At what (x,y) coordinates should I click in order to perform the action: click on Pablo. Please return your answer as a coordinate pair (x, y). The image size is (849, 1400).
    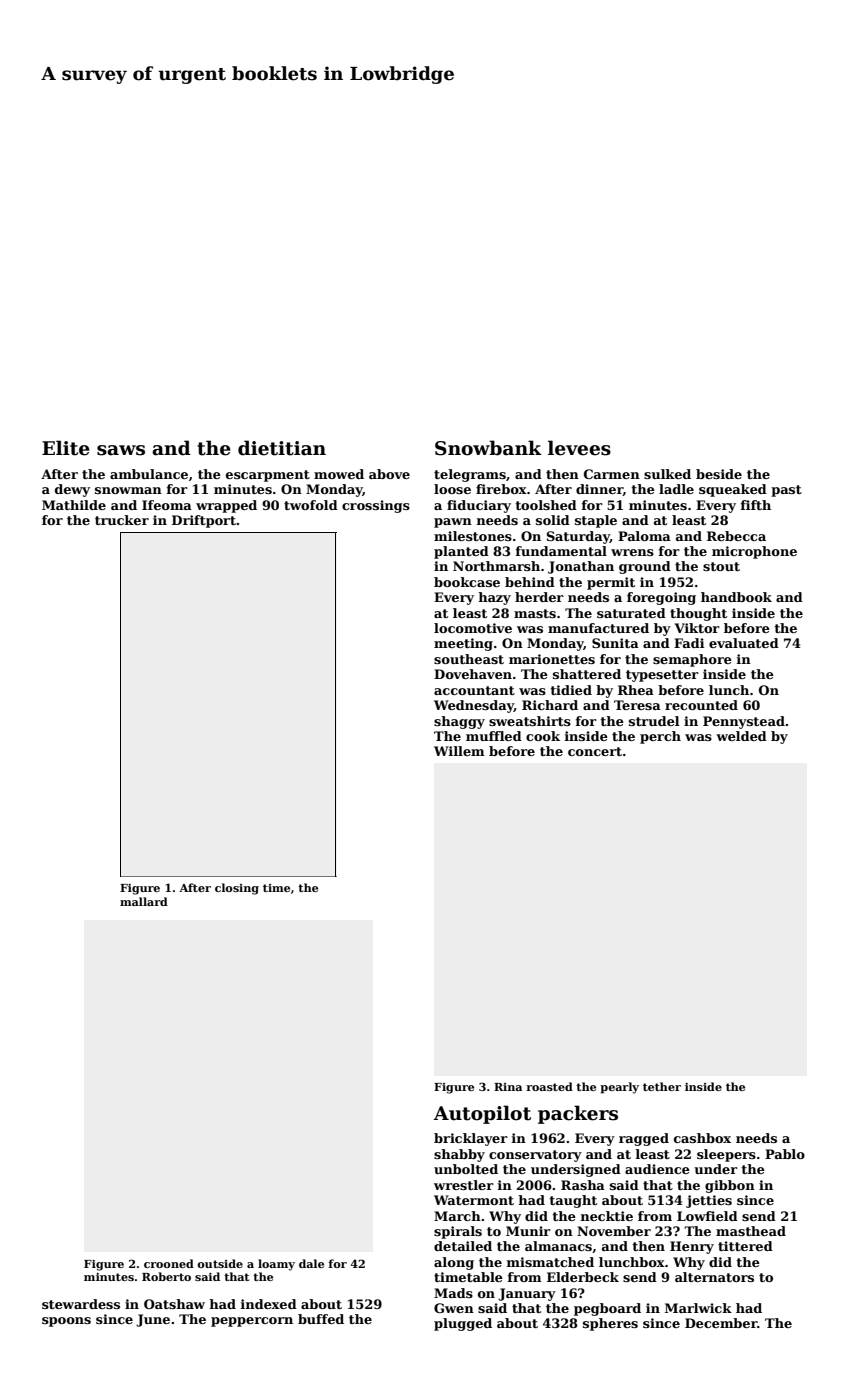
    Looking at the image, I should click on (785, 1154).
